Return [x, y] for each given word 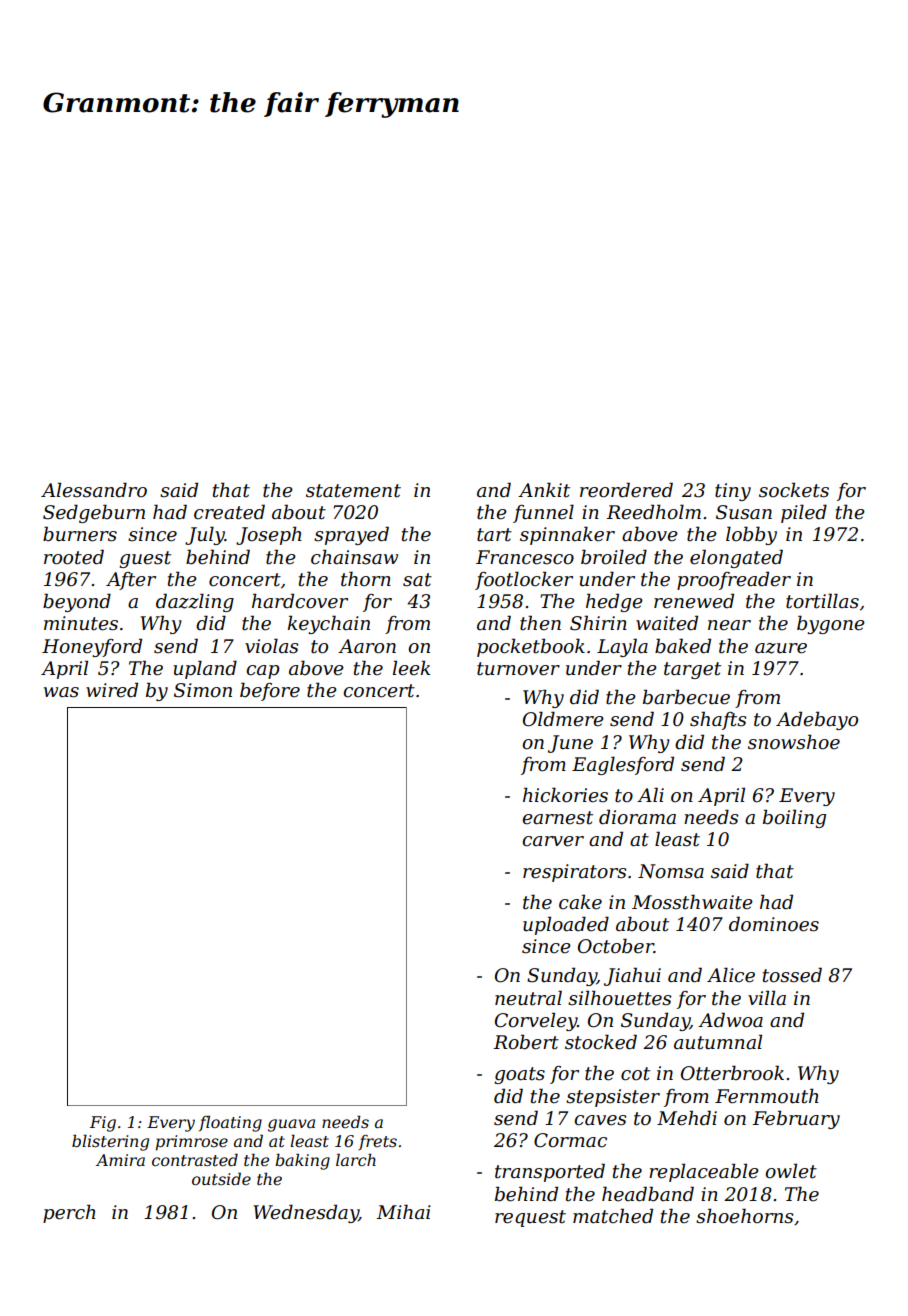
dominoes [774, 924]
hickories [565, 795]
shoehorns [744, 1216]
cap [263, 672]
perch [69, 1213]
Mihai [403, 1211]
